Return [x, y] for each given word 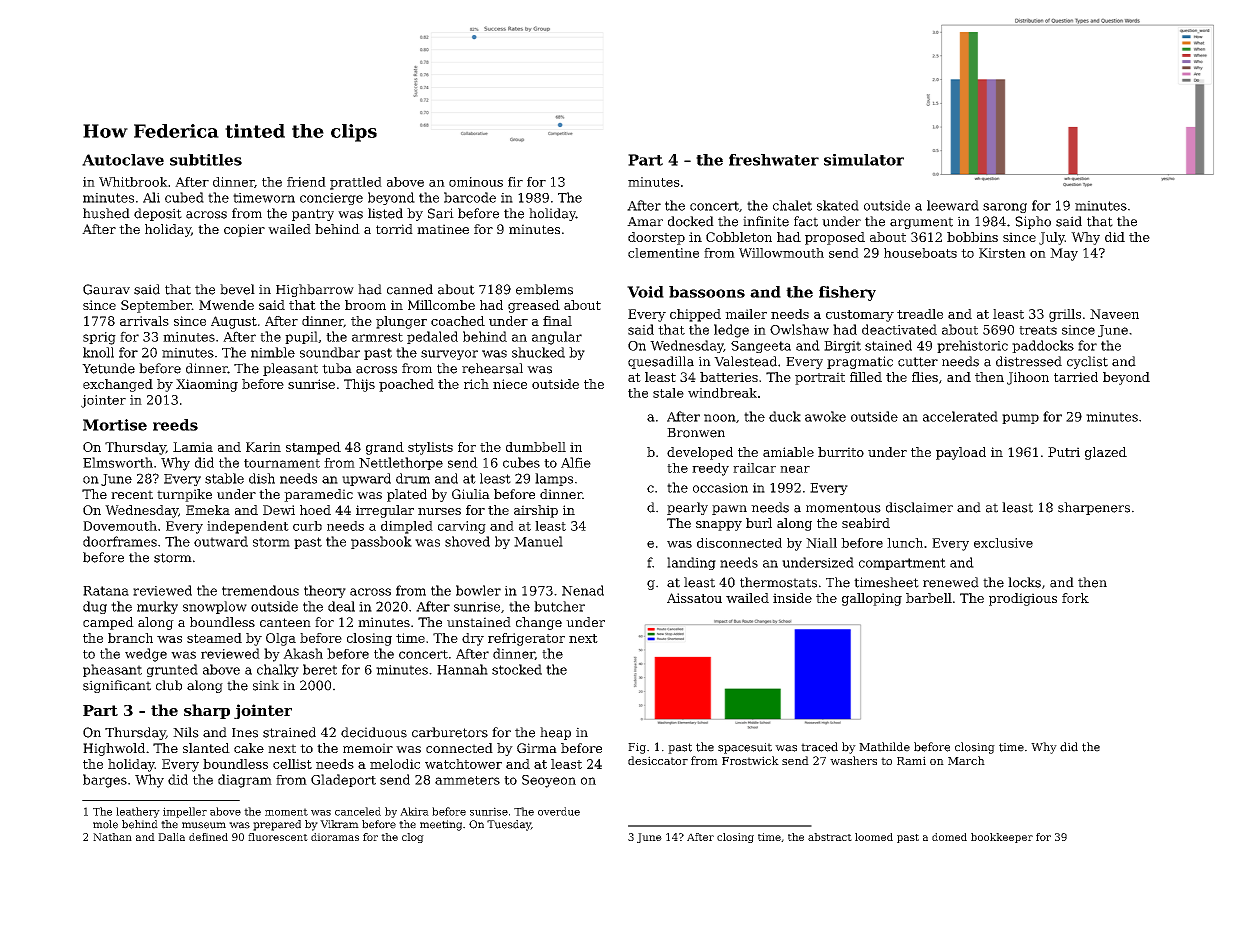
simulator [864, 160]
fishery [847, 293]
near [795, 469]
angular [557, 338]
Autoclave [123, 160]
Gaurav [106, 289]
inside [792, 598]
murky [157, 607]
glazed [1106, 453]
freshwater [774, 160]
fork [1075, 598]
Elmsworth [118, 462]
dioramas [335, 837]
